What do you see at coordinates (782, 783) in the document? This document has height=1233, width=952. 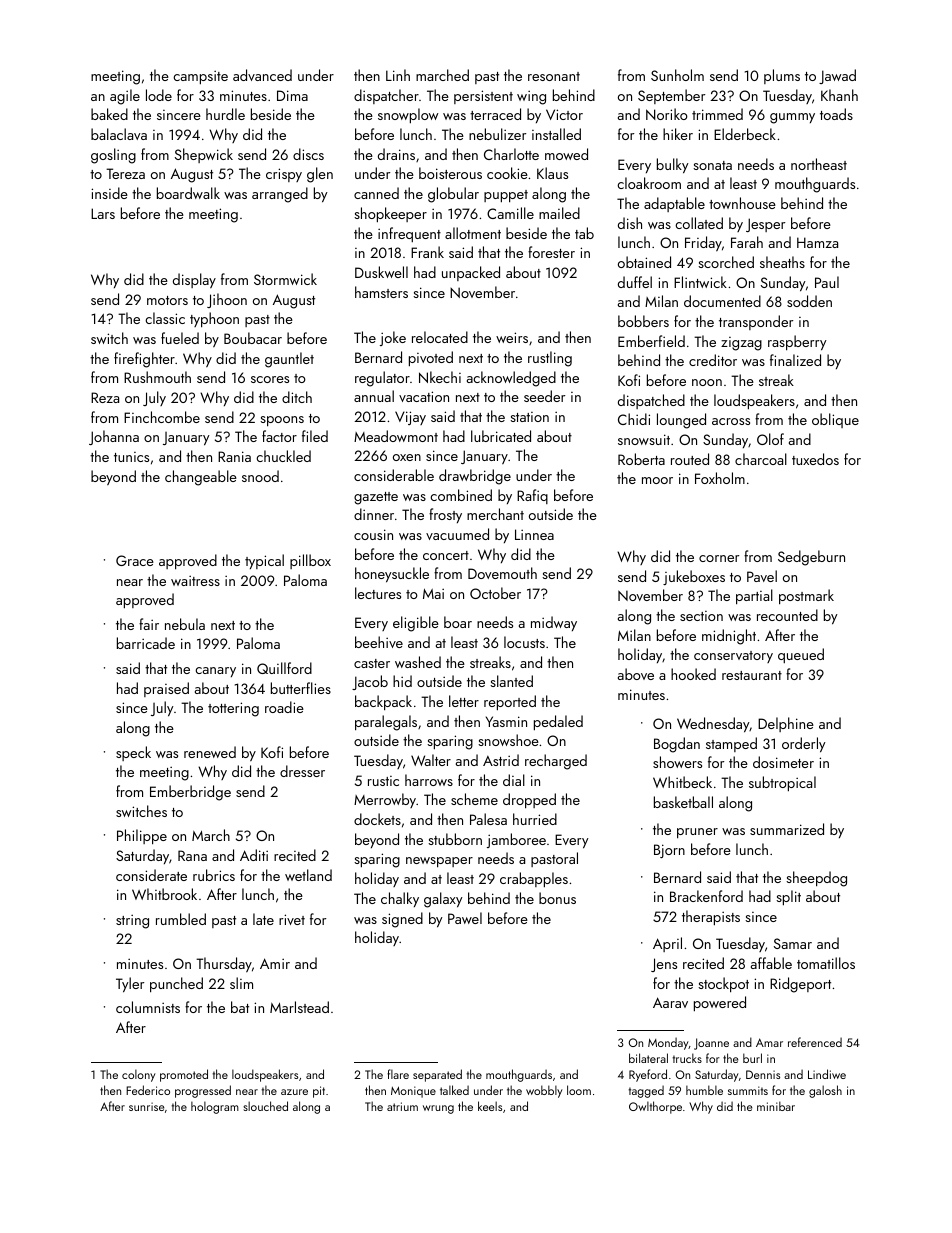 I see `subtropical` at bounding box center [782, 783].
